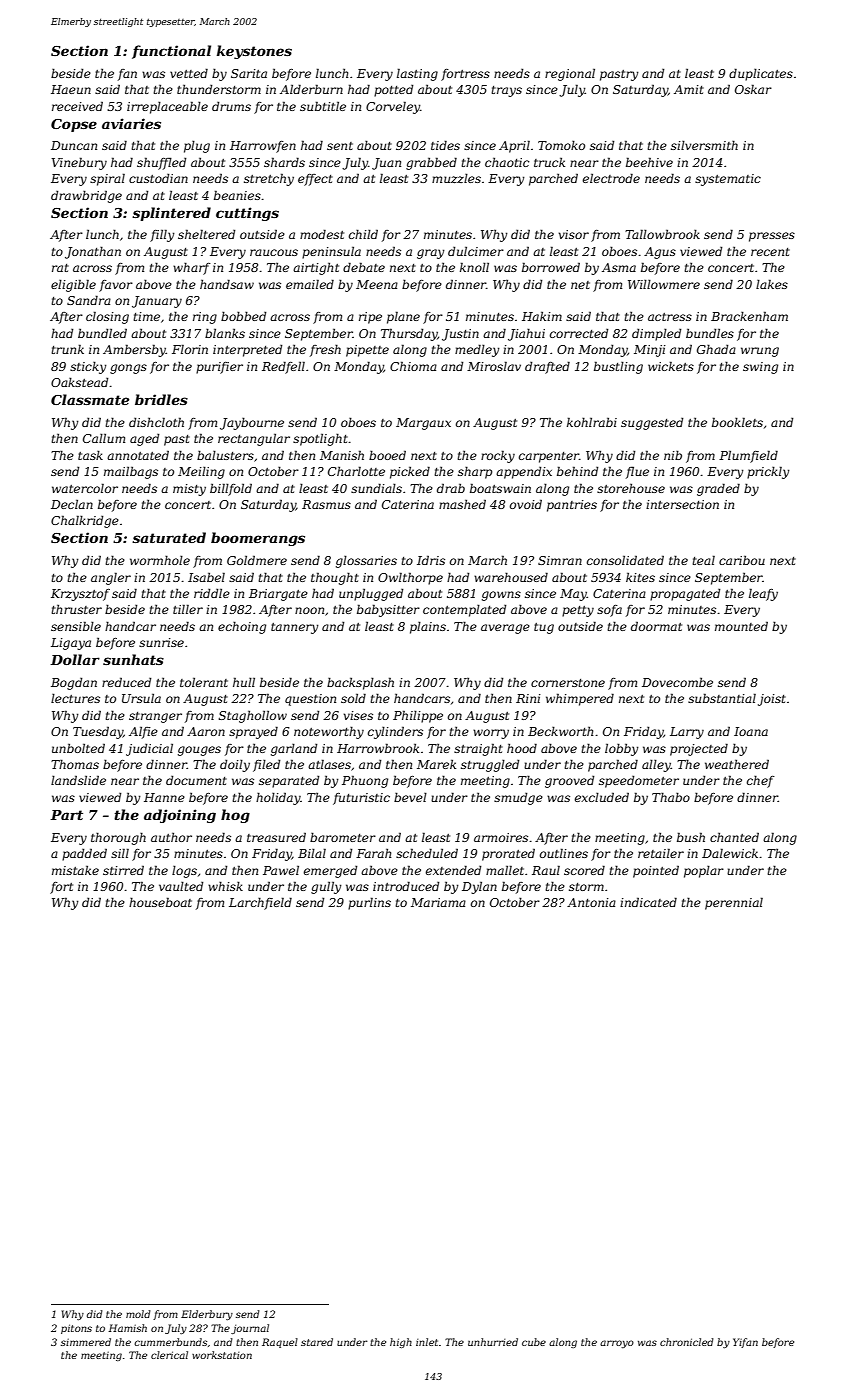  I want to click on purifier, so click(219, 368).
